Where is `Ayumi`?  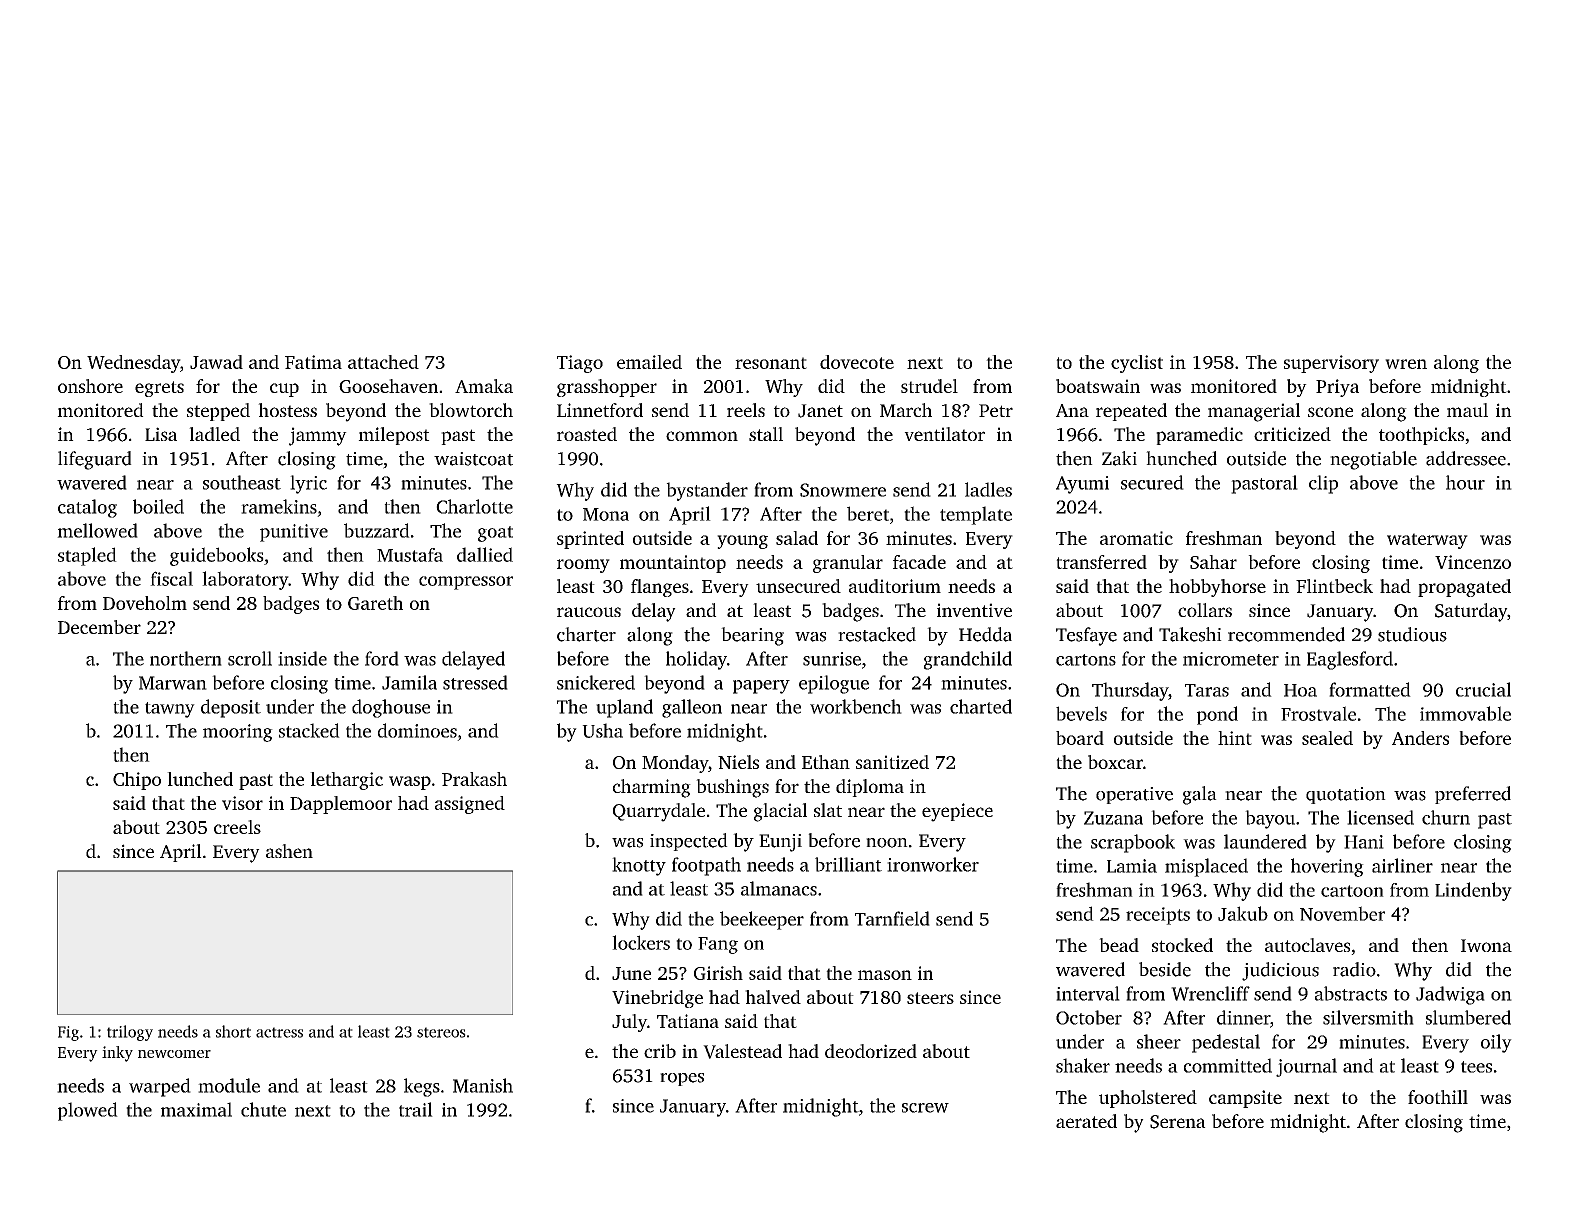 Ayumi is located at coordinates (1082, 485).
